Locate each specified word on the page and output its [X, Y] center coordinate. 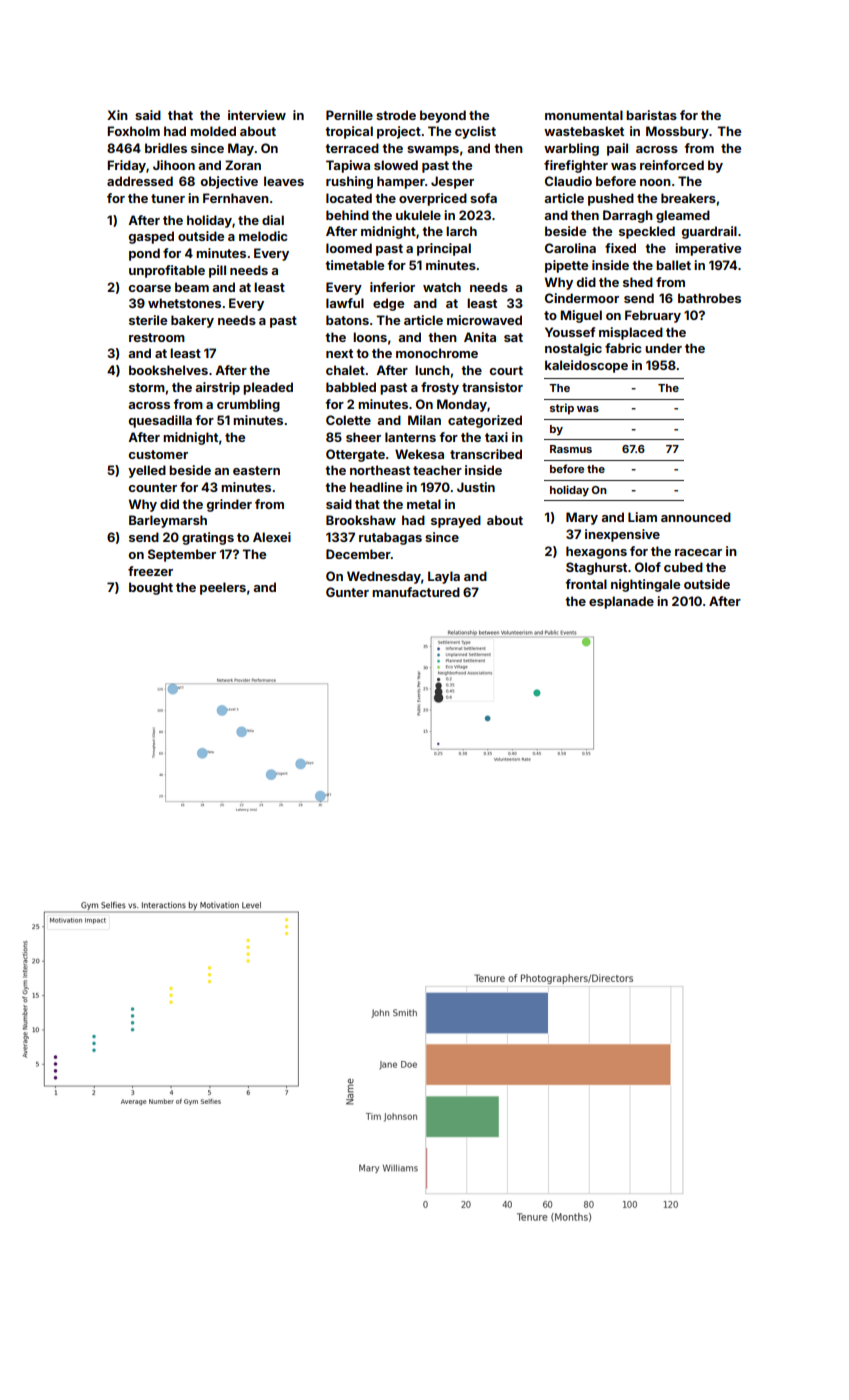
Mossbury [677, 132]
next [339, 353]
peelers [223, 588]
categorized [485, 421]
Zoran [243, 165]
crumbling [248, 405]
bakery [192, 321]
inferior [392, 287]
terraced [352, 148]
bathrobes [709, 298]
